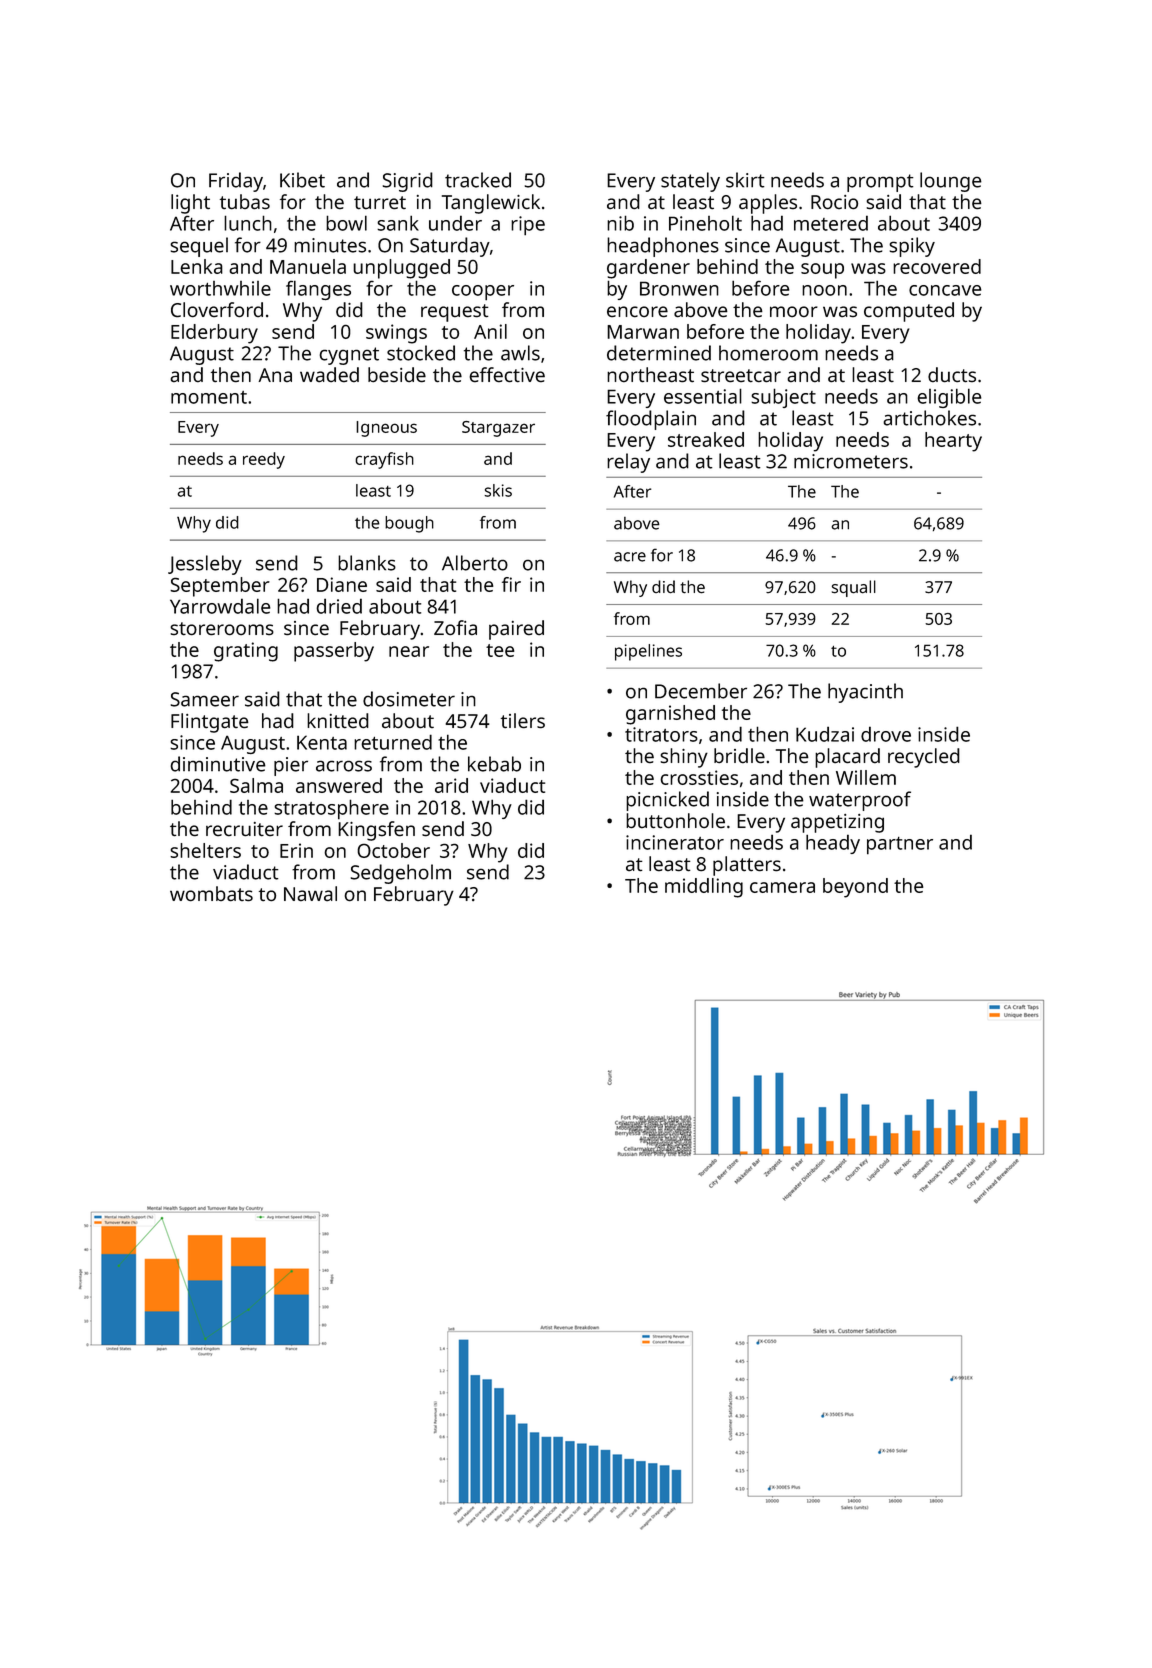  Describe the element at coordinates (302, 180) in the screenshot. I see `Kibet` at that location.
